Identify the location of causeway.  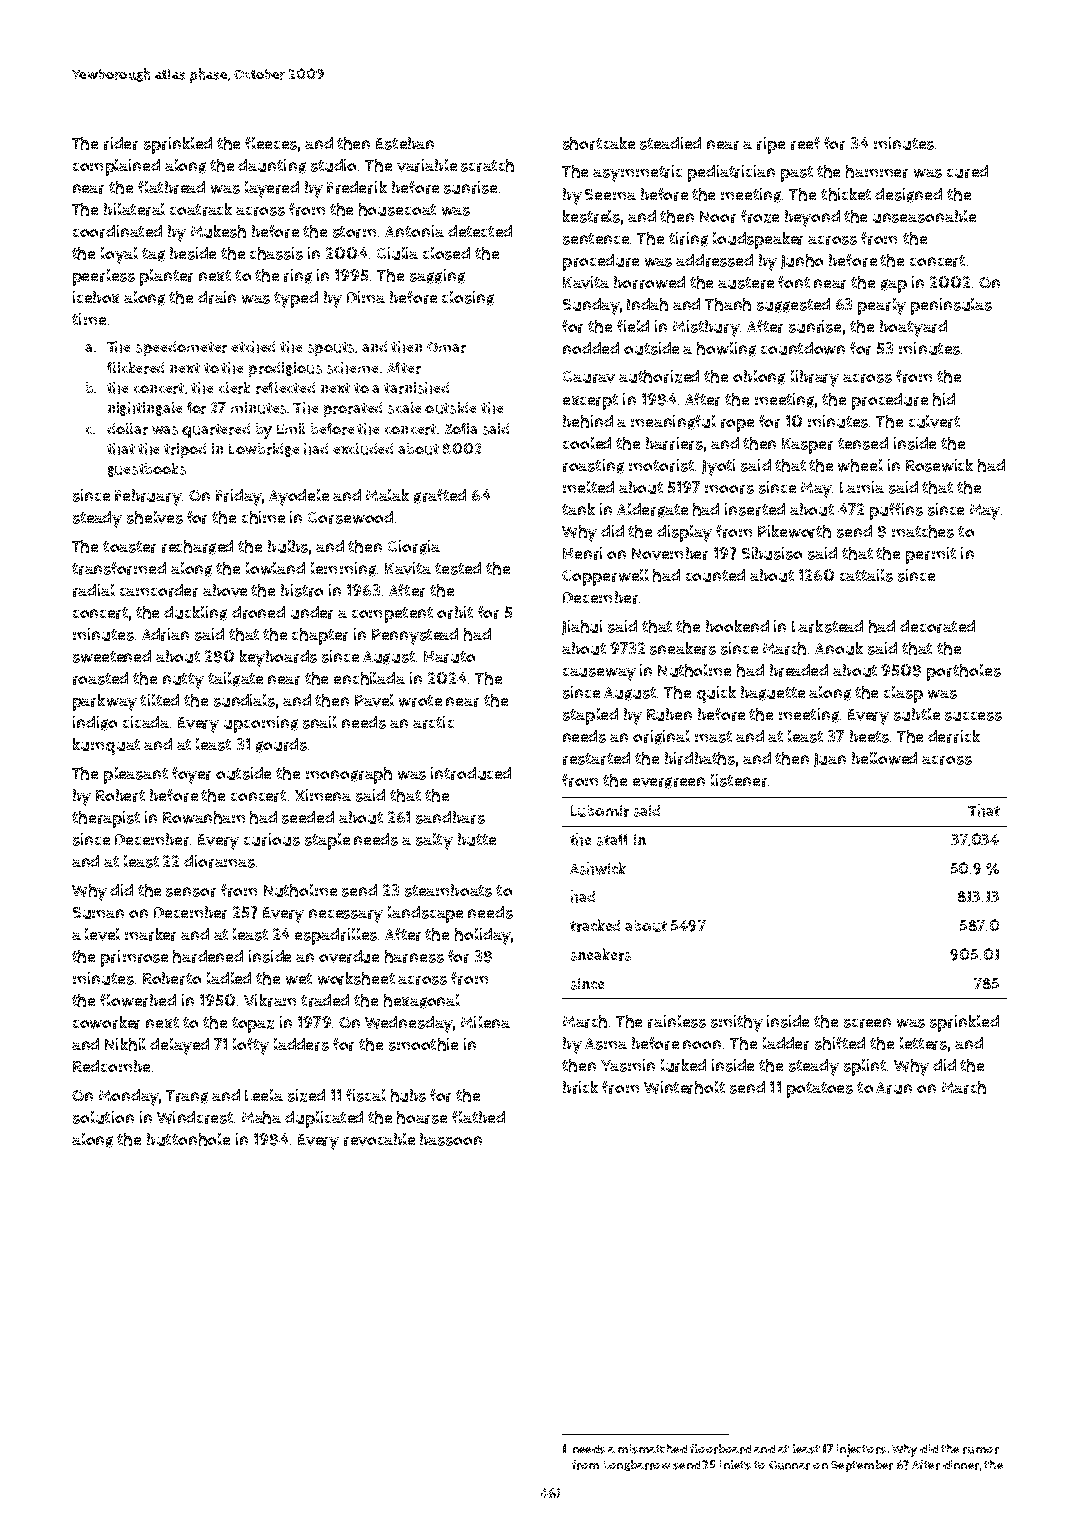
(599, 674).
